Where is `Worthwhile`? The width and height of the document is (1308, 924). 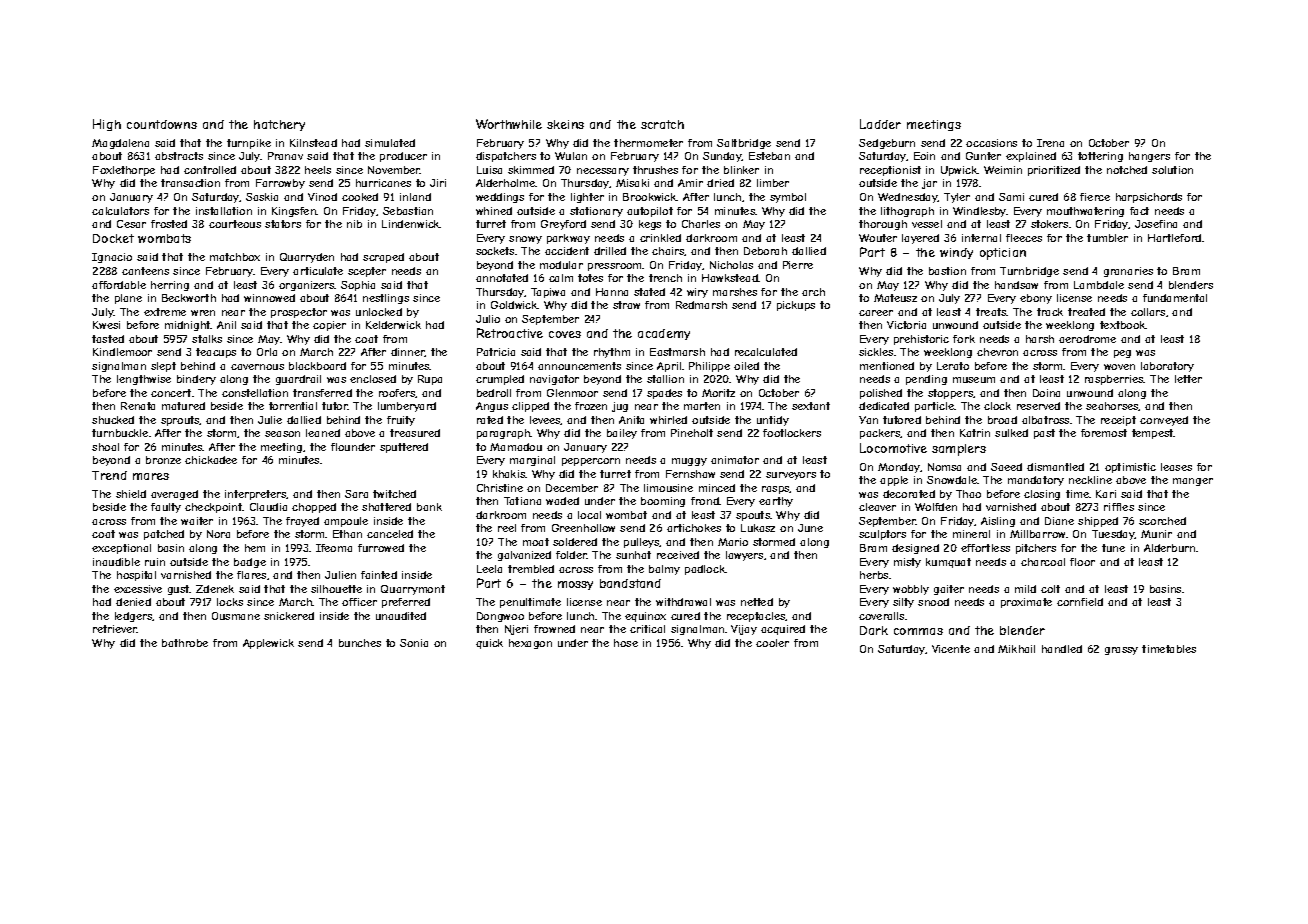 Worthwhile is located at coordinates (509, 124).
